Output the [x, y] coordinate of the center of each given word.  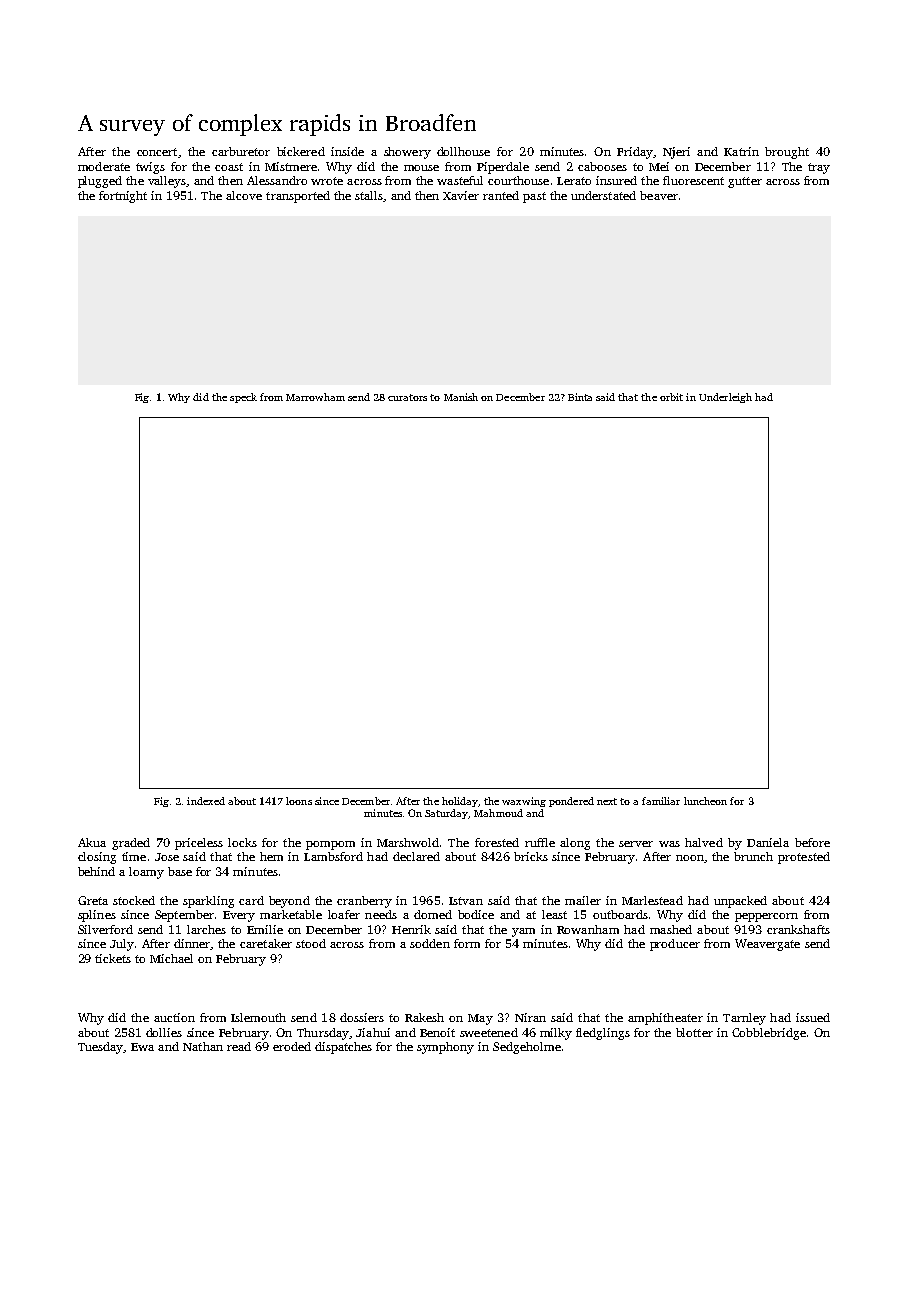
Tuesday [101, 1048]
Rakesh [424, 1017]
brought [787, 153]
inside [347, 151]
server [636, 844]
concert [157, 152]
